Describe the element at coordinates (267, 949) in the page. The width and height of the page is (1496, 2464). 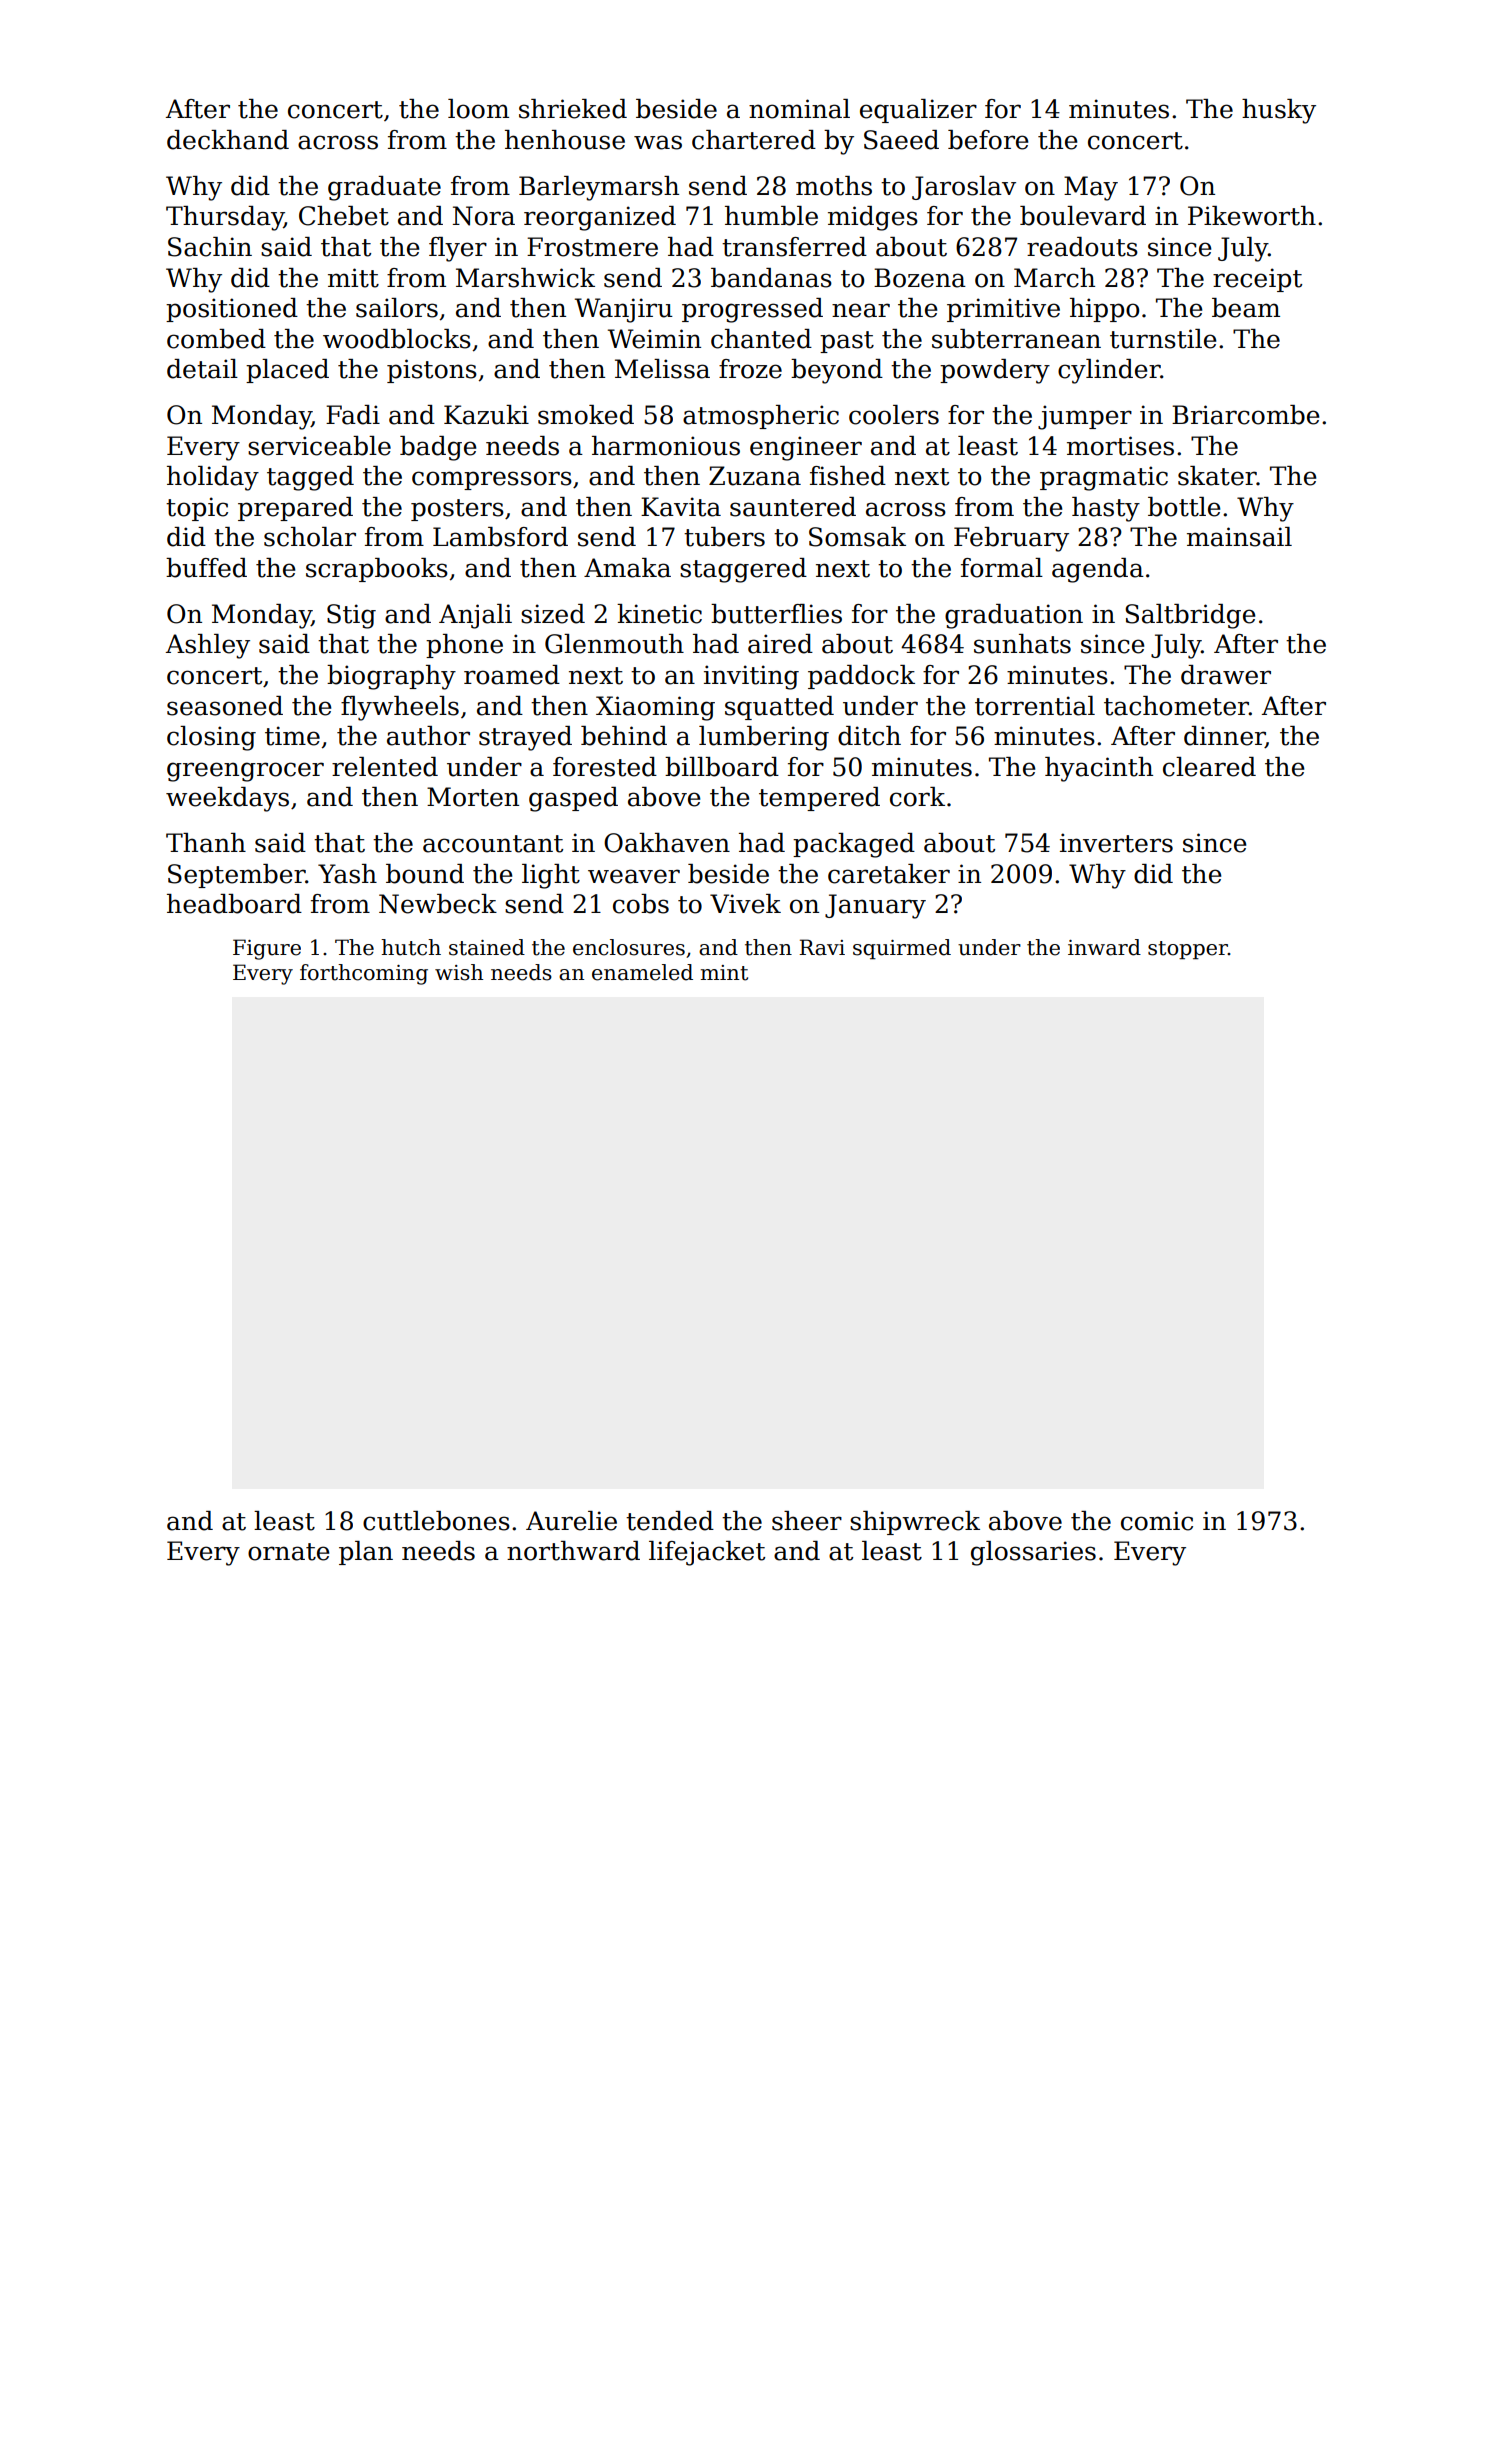
I see `Figure` at that location.
